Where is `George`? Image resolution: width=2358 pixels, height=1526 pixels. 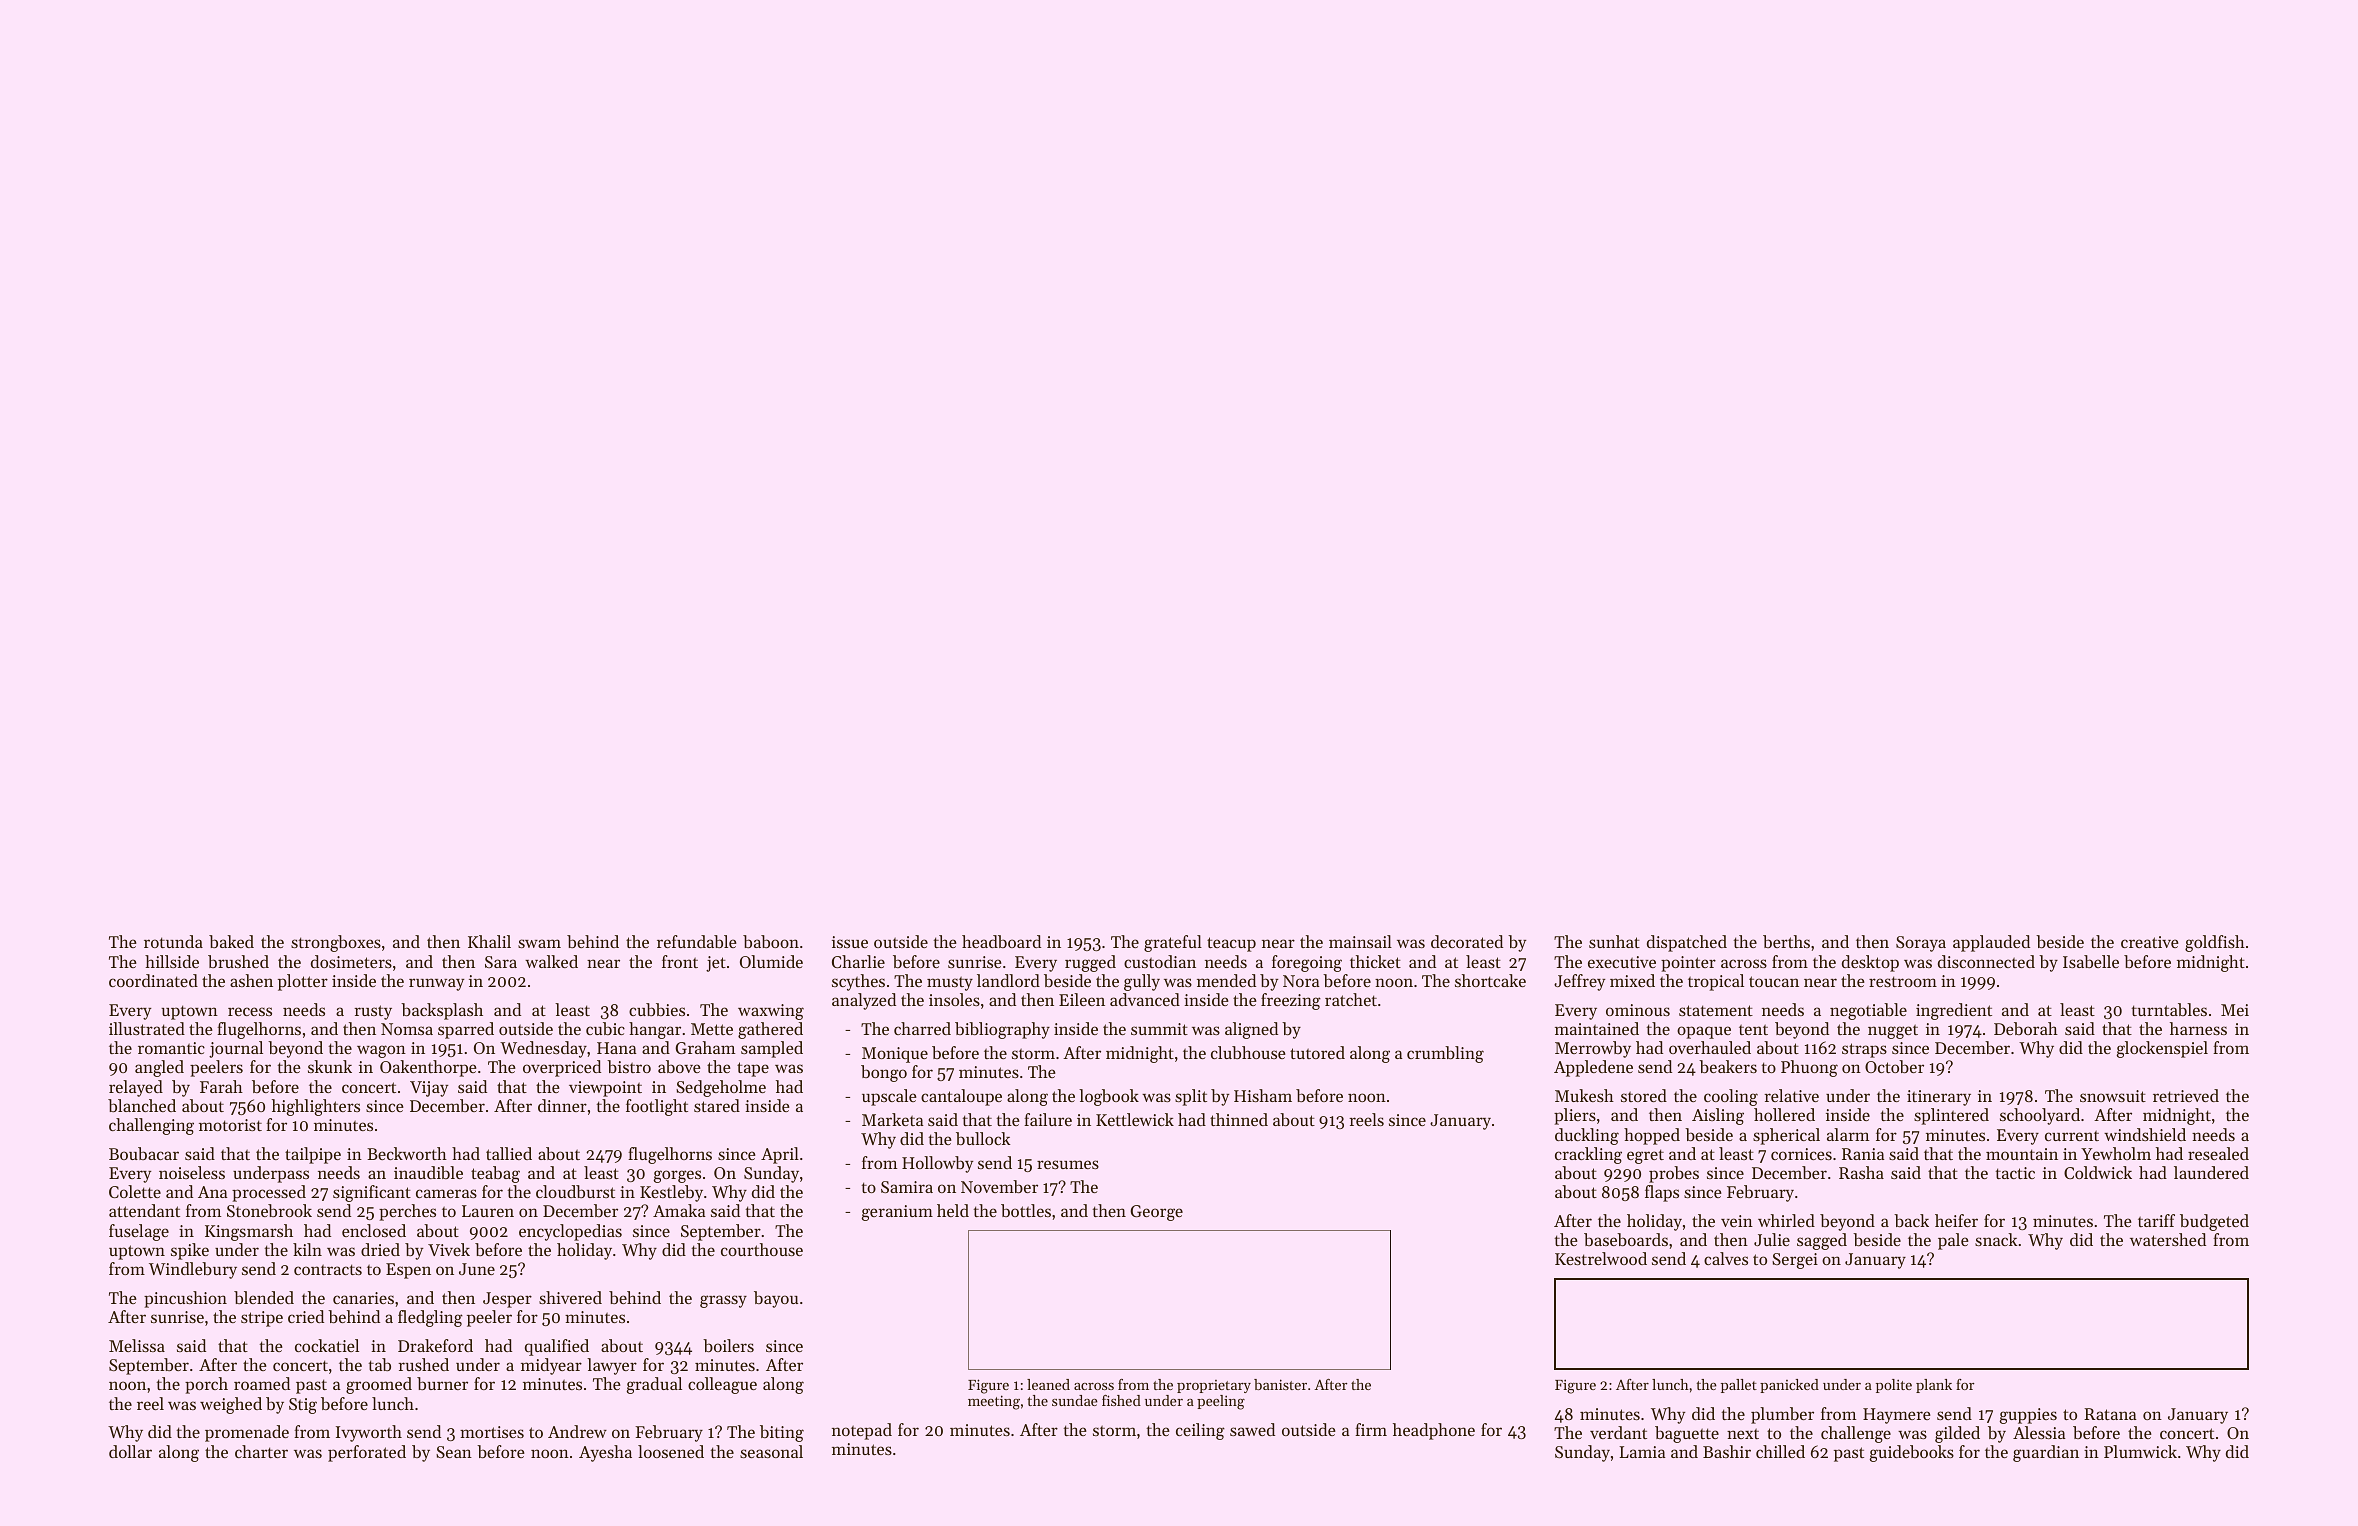
George is located at coordinates (1156, 1213).
